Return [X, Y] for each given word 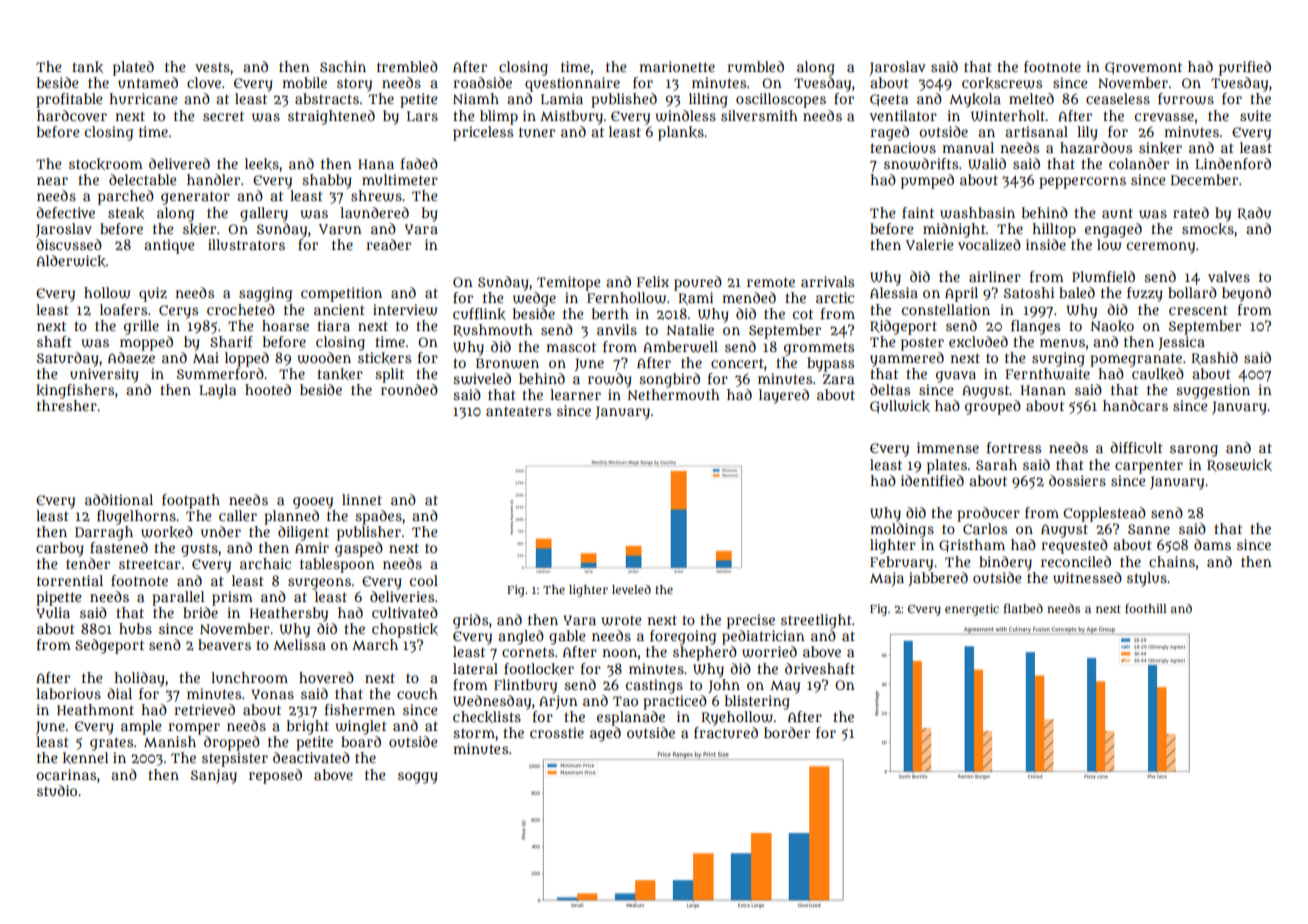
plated [133, 68]
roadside [482, 82]
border [787, 732]
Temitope [569, 283]
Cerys [178, 312]
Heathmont [95, 709]
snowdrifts [921, 164]
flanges [1035, 327]
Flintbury [525, 686]
